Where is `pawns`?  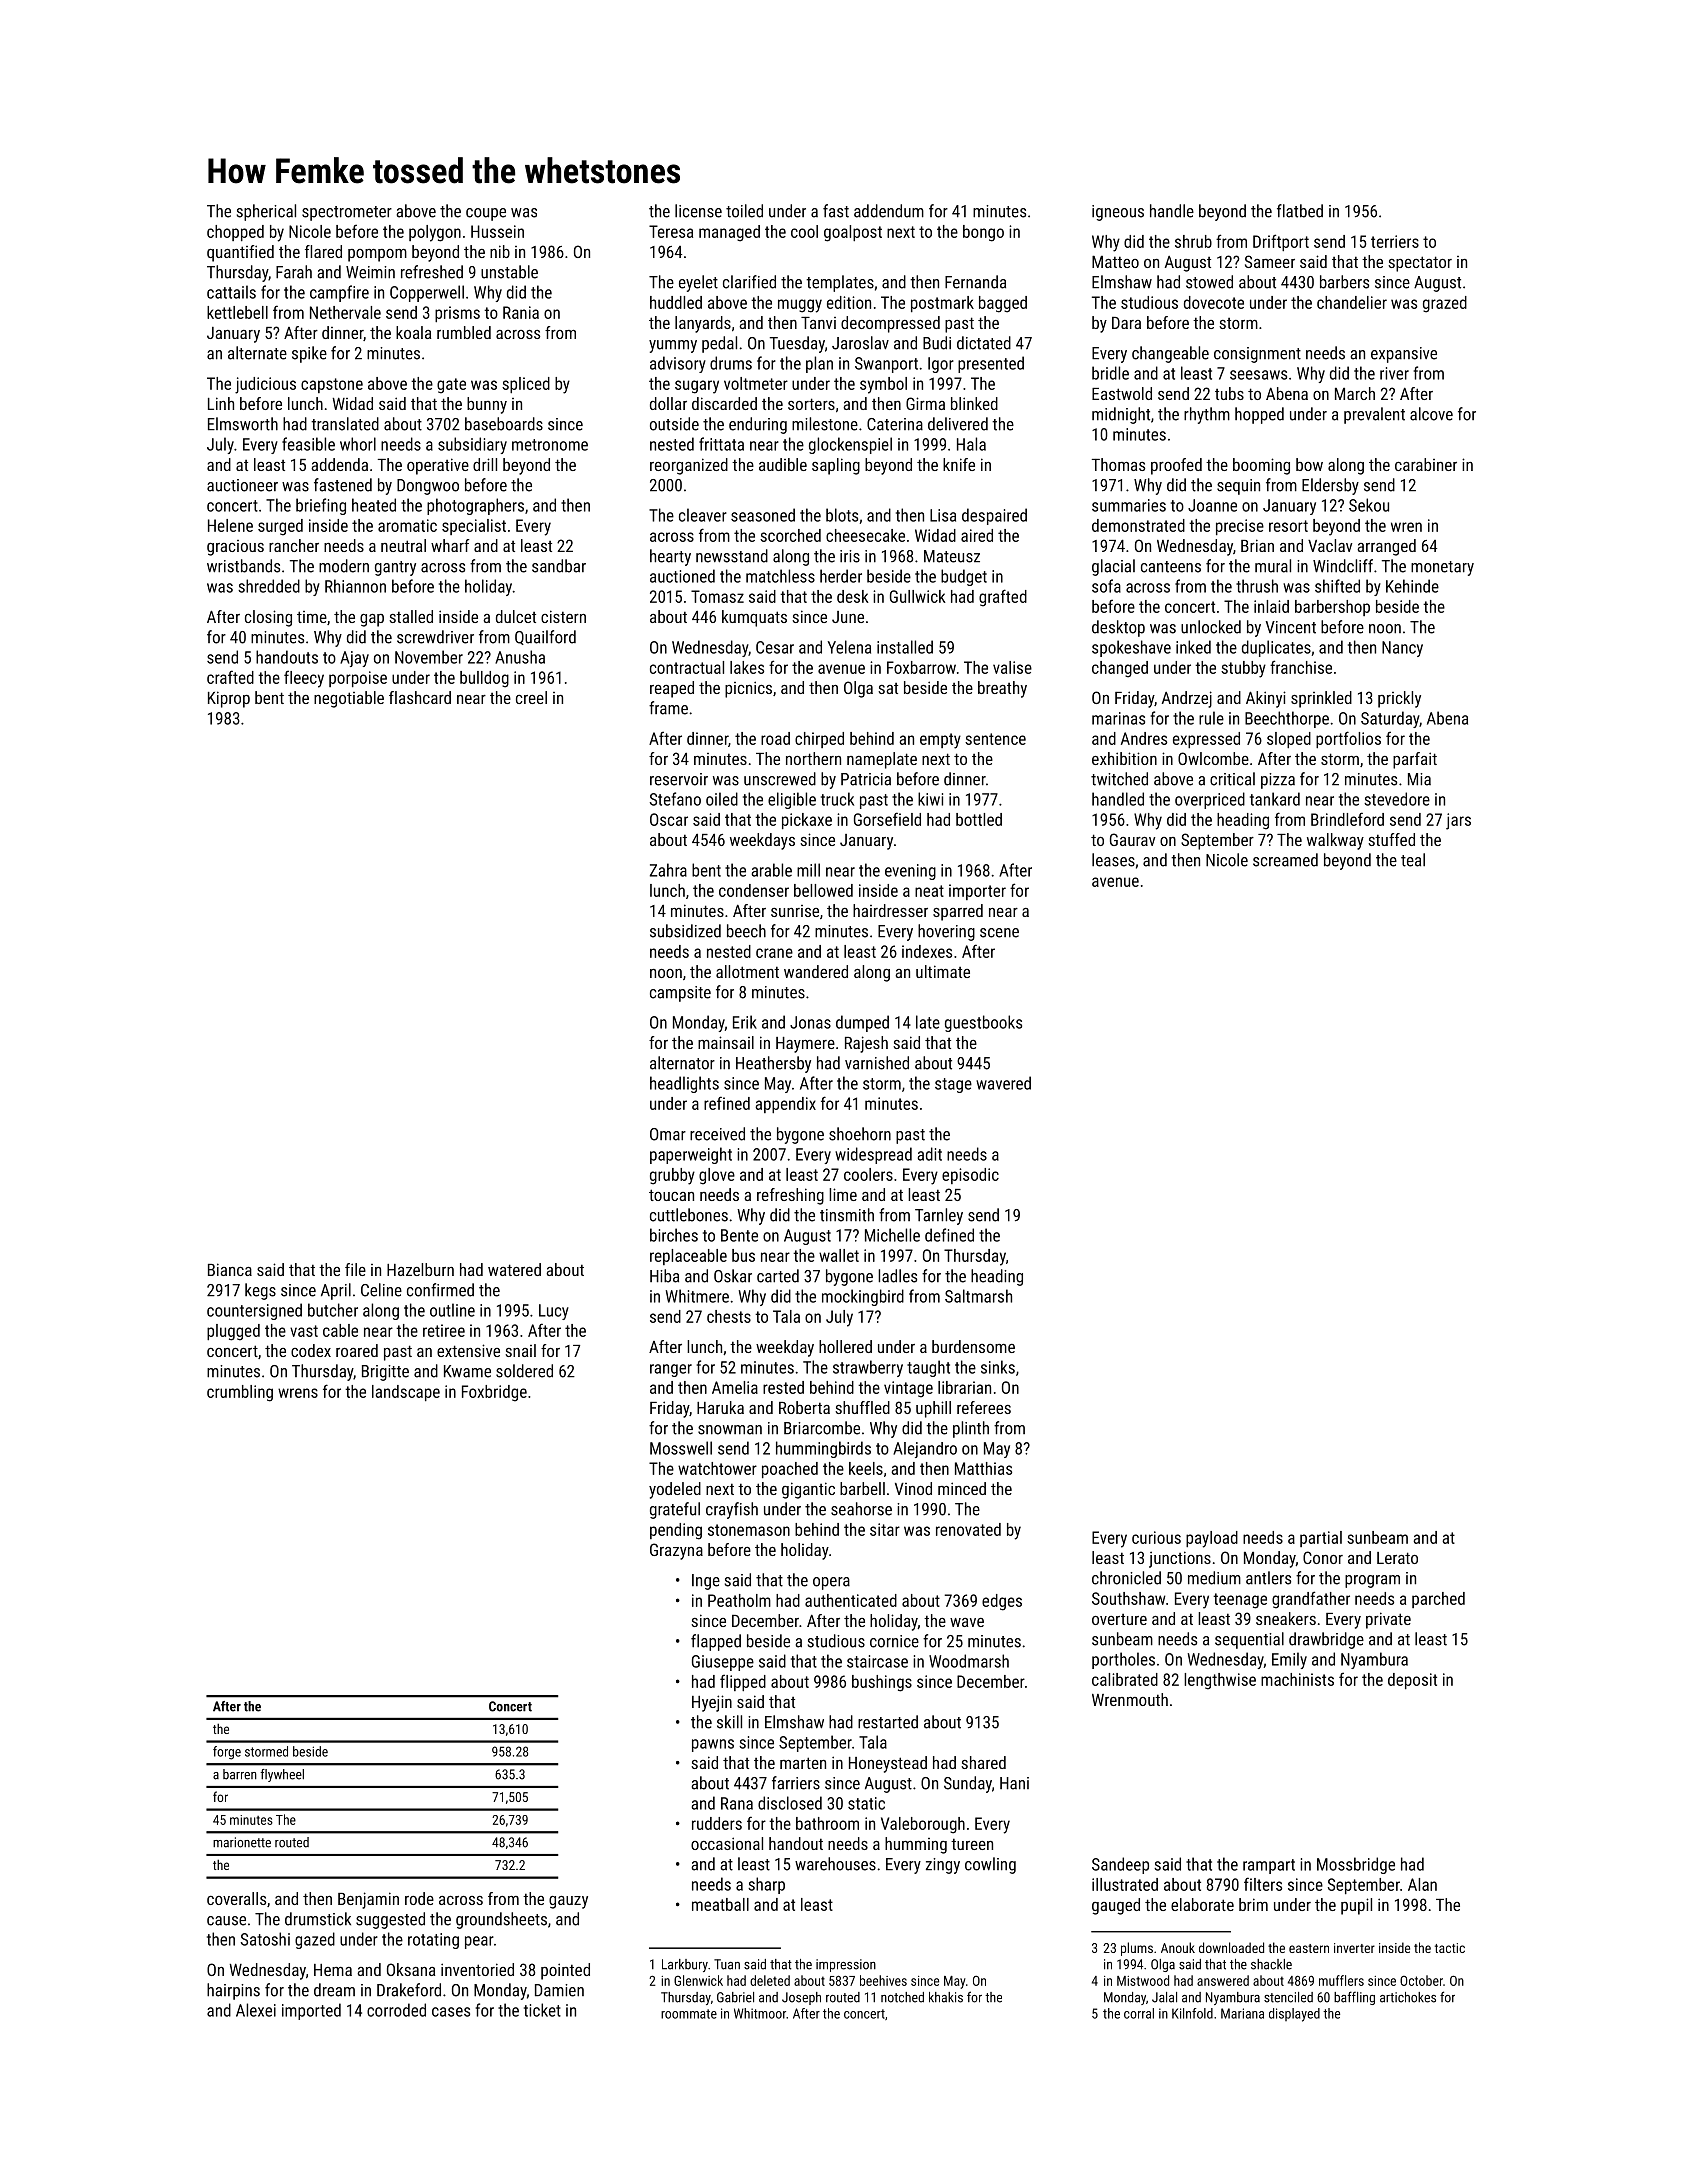 pawns is located at coordinates (713, 1745).
